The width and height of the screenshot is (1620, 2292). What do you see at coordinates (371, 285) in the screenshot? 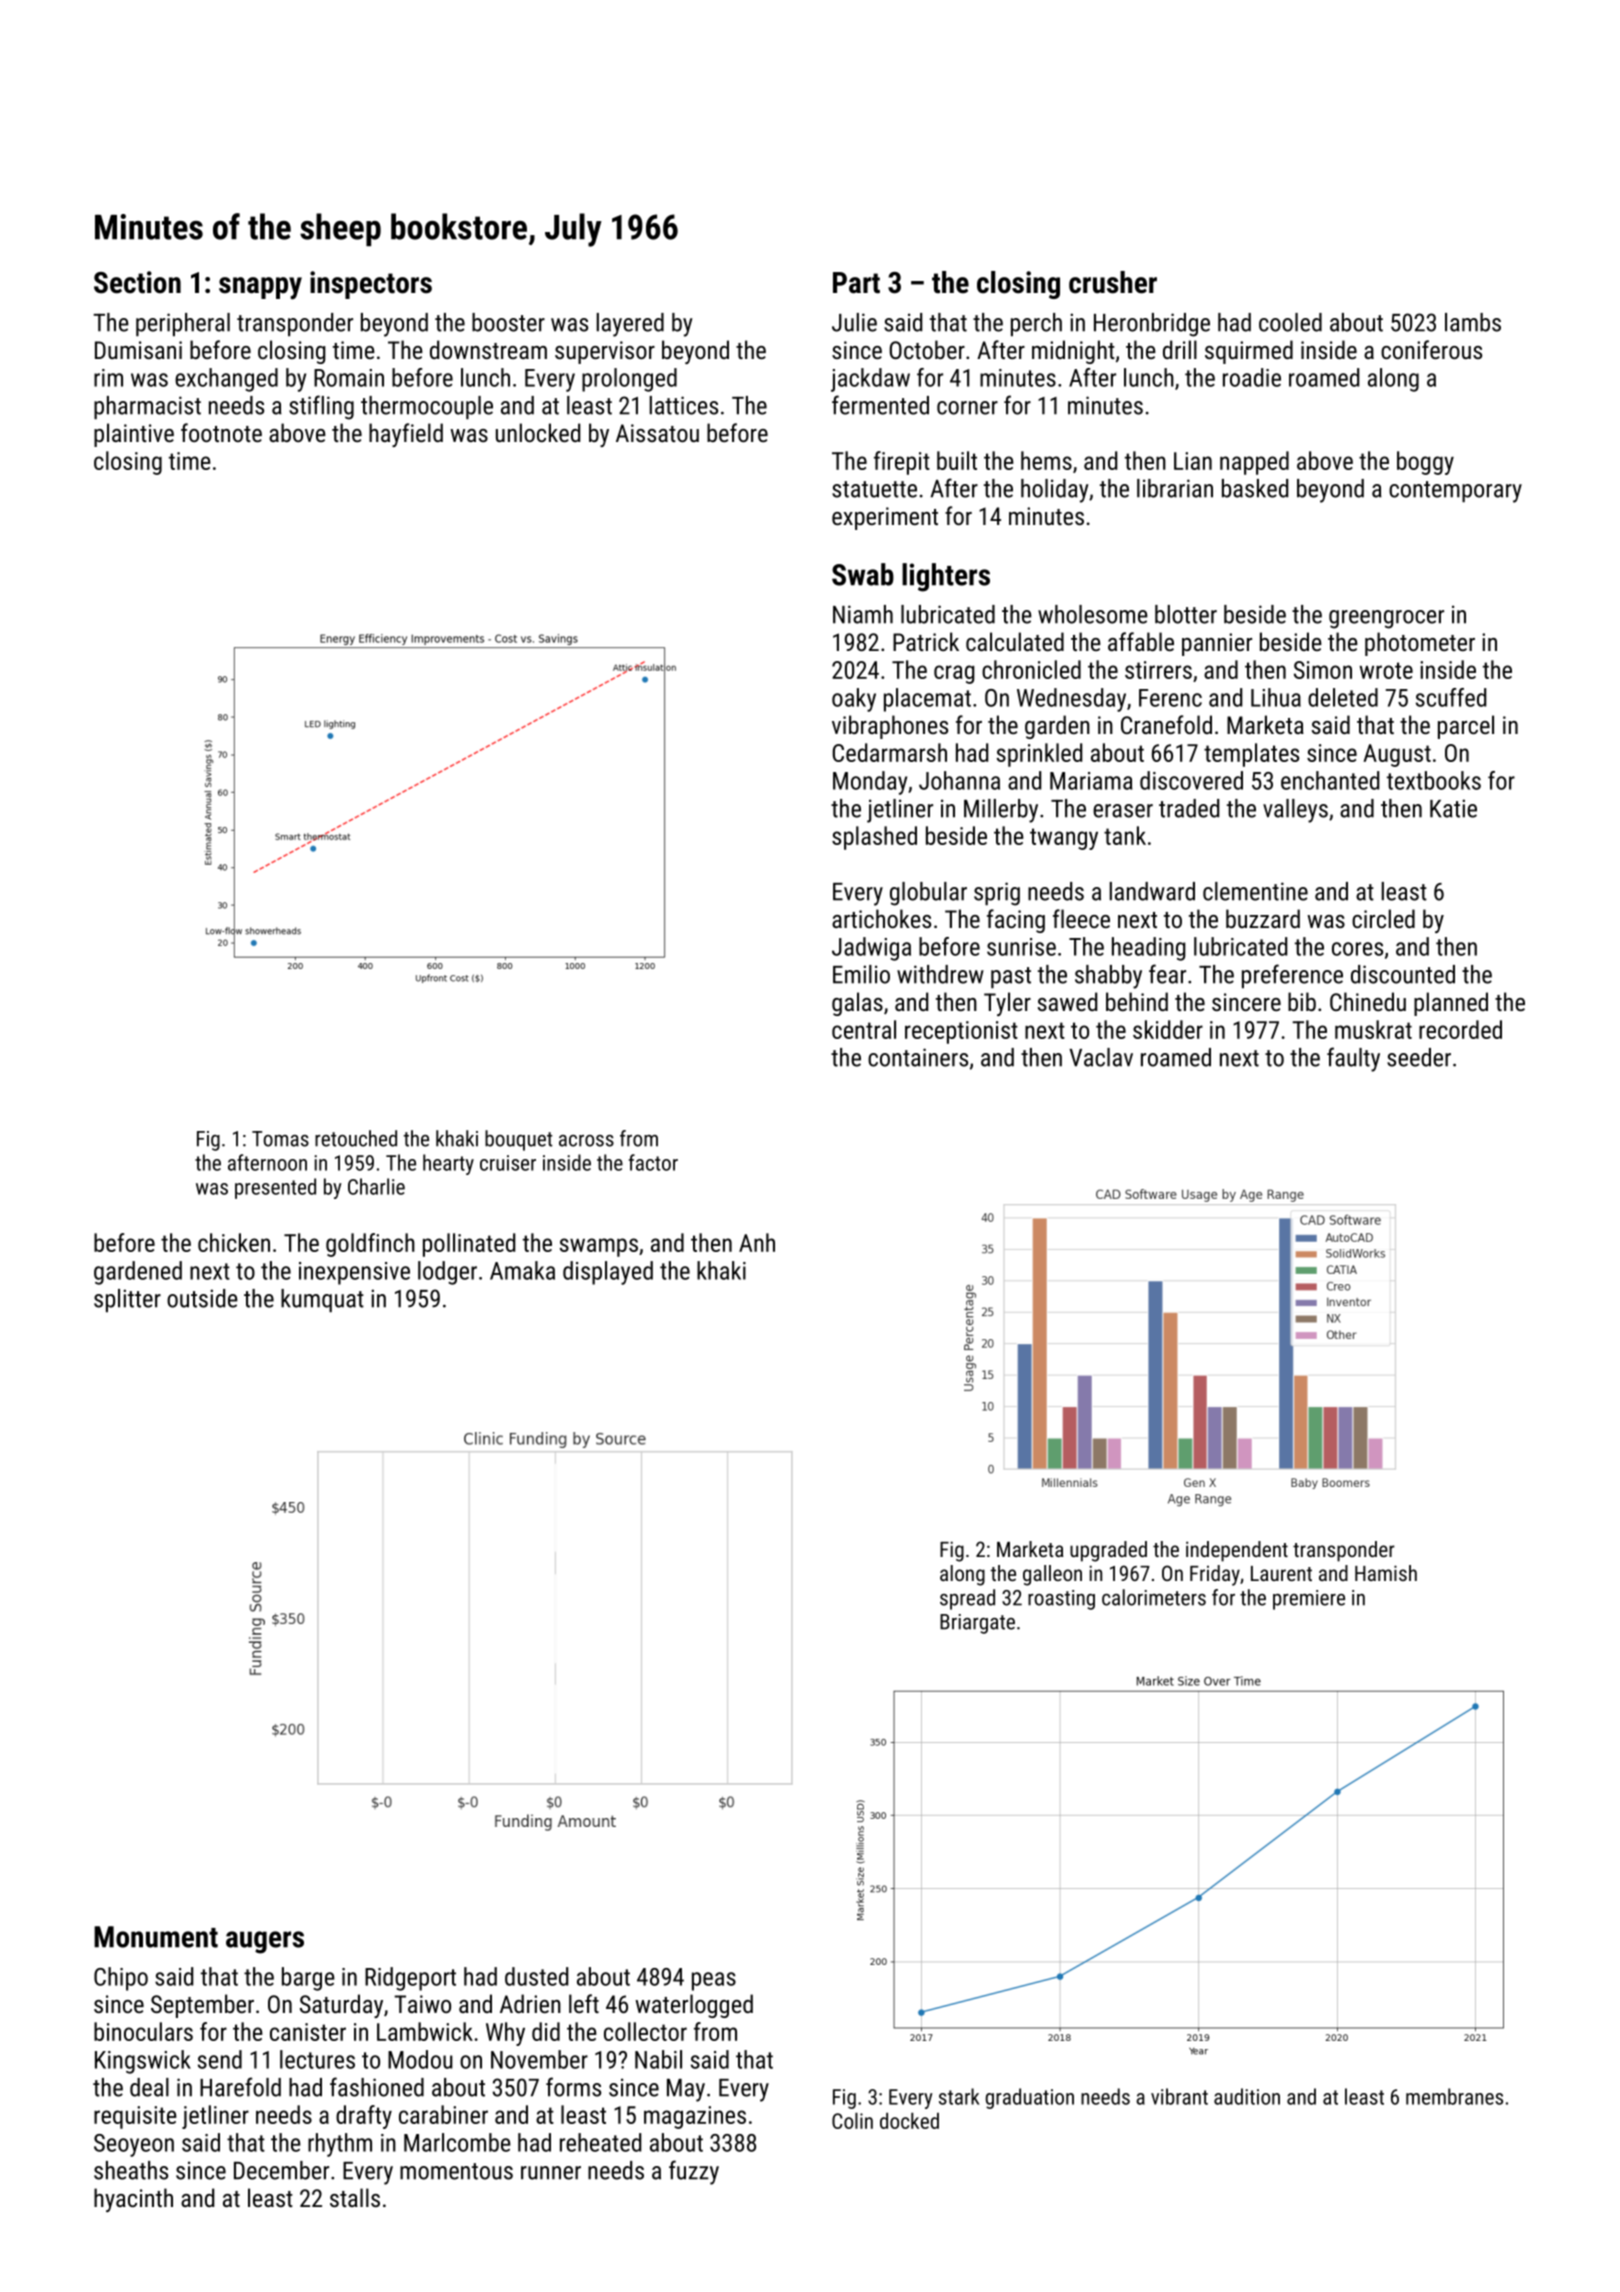
I see `inspectors` at bounding box center [371, 285].
